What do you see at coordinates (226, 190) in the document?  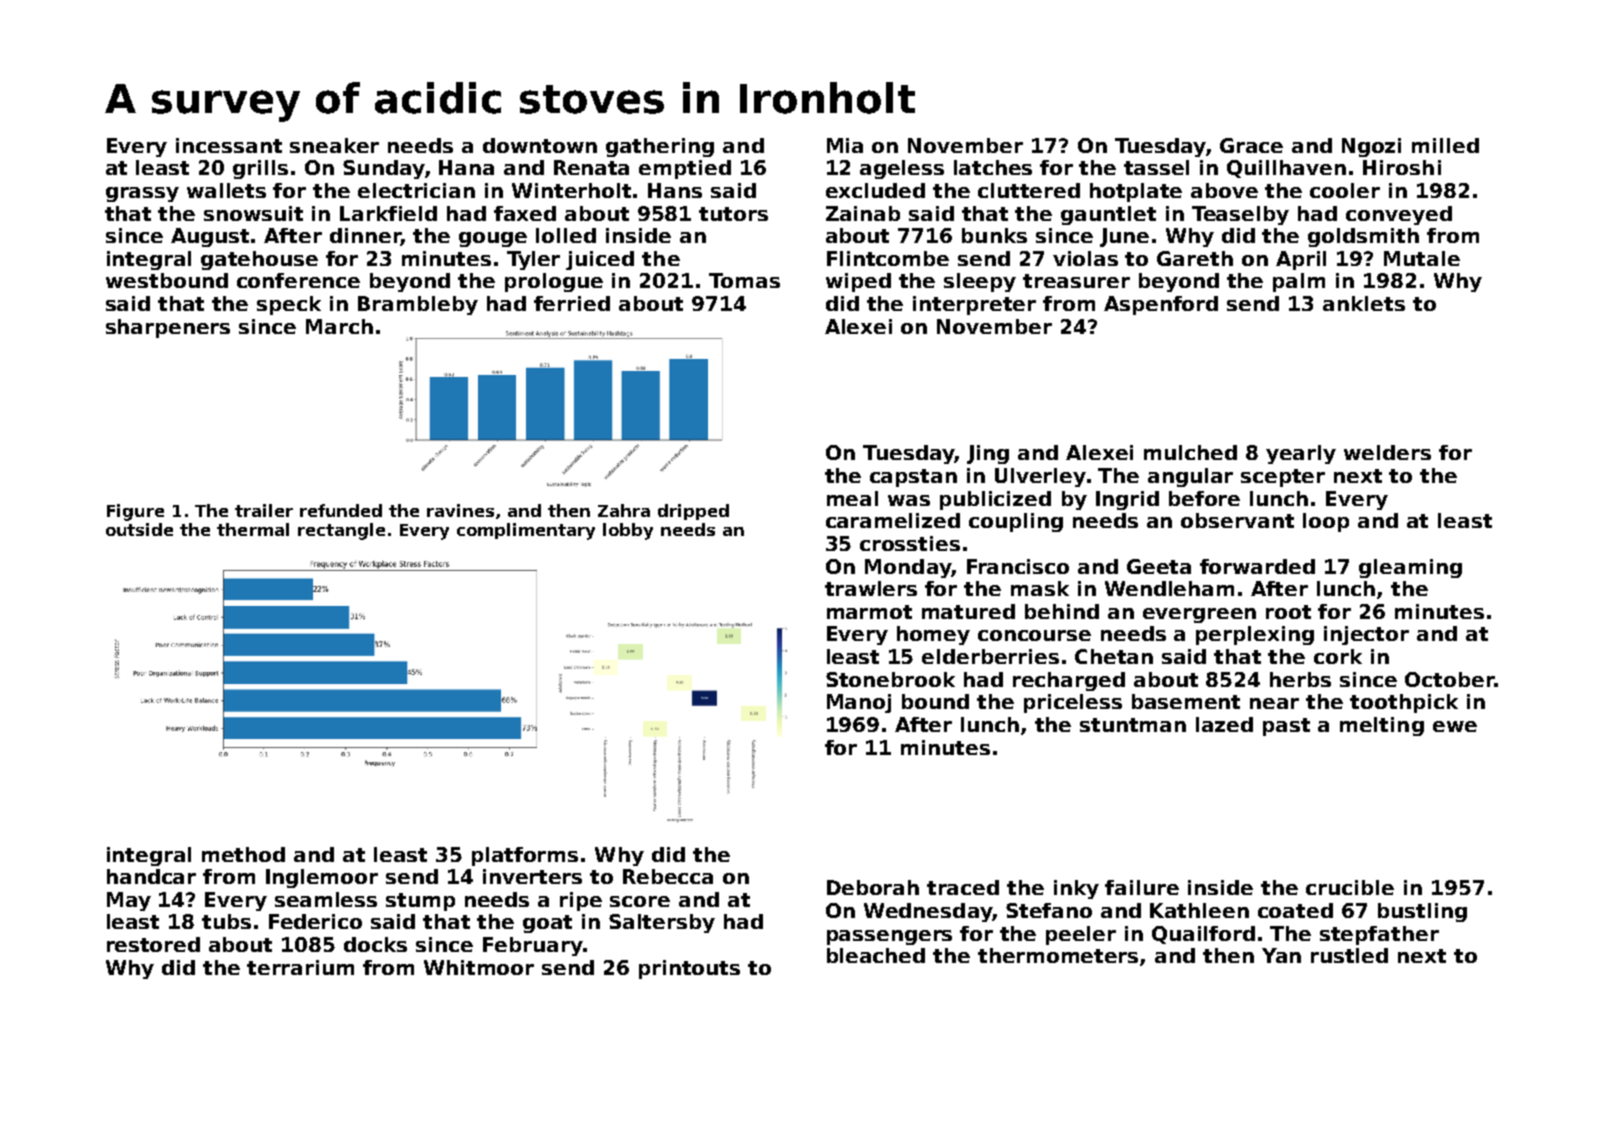 I see `wallets` at bounding box center [226, 190].
